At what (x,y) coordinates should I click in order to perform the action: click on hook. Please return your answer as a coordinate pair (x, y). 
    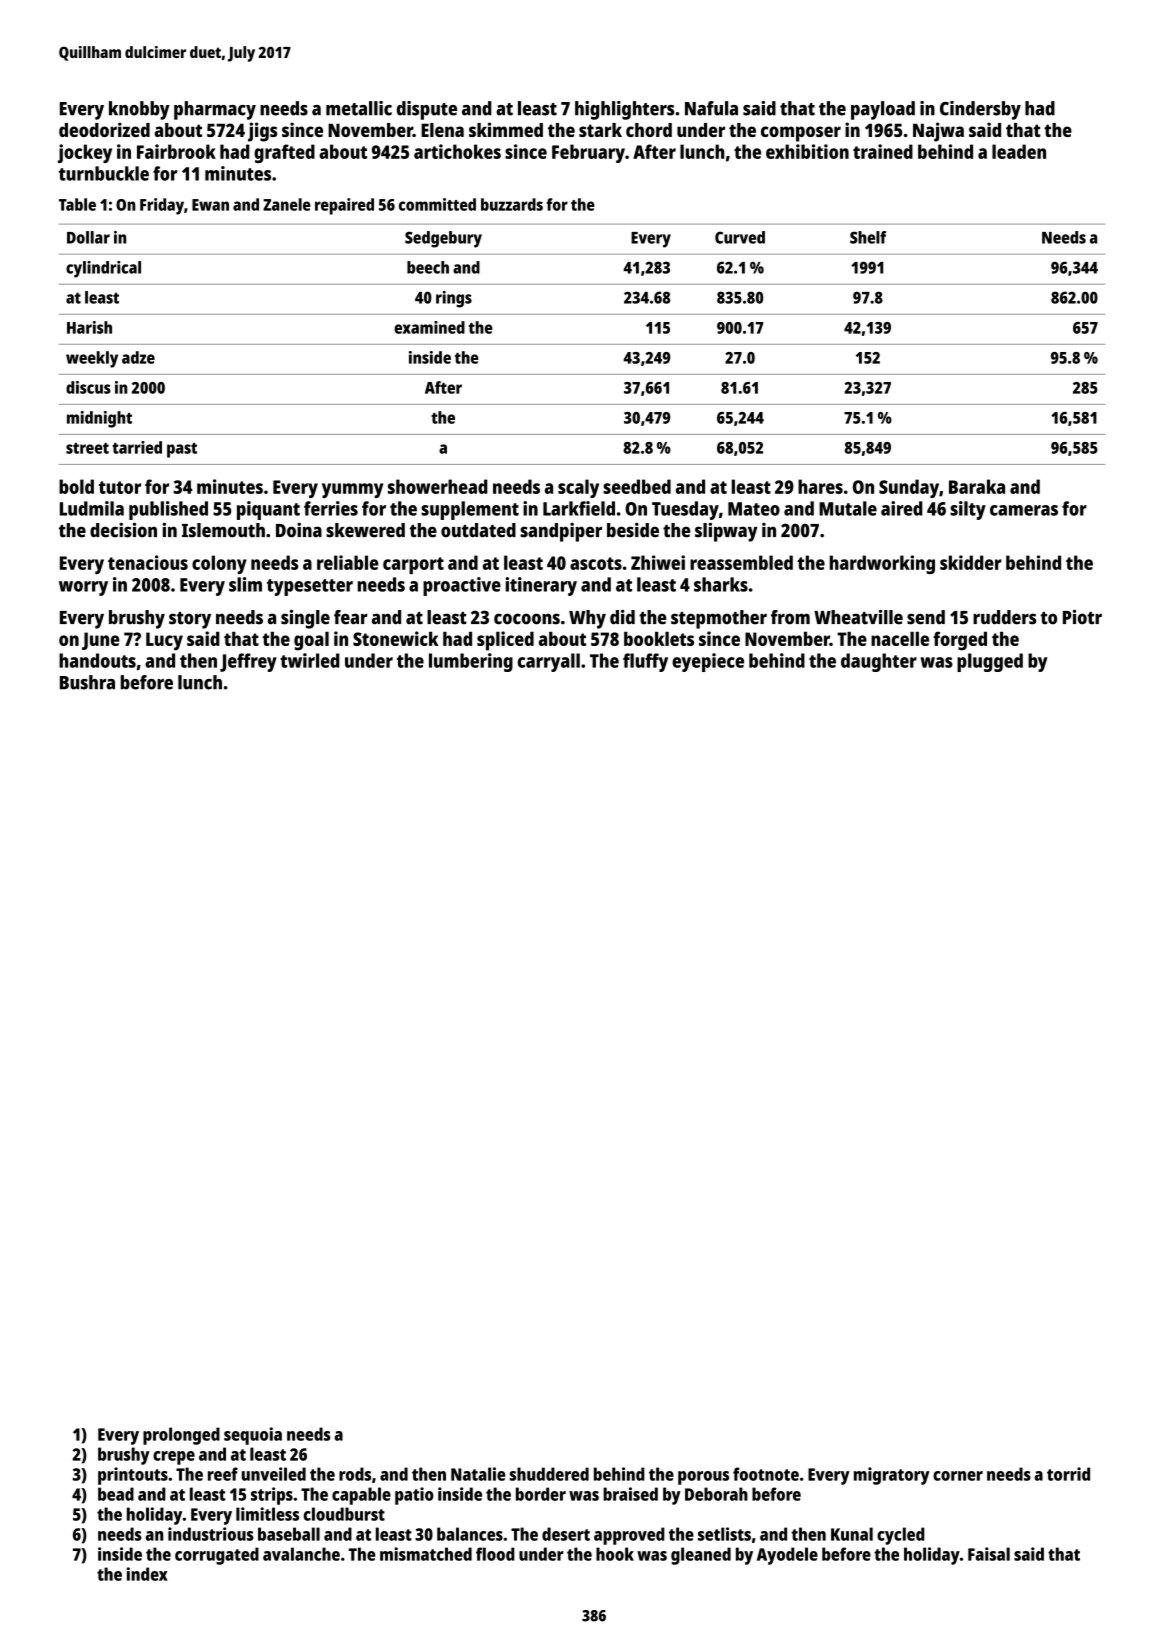
    Looking at the image, I should click on (615, 1554).
